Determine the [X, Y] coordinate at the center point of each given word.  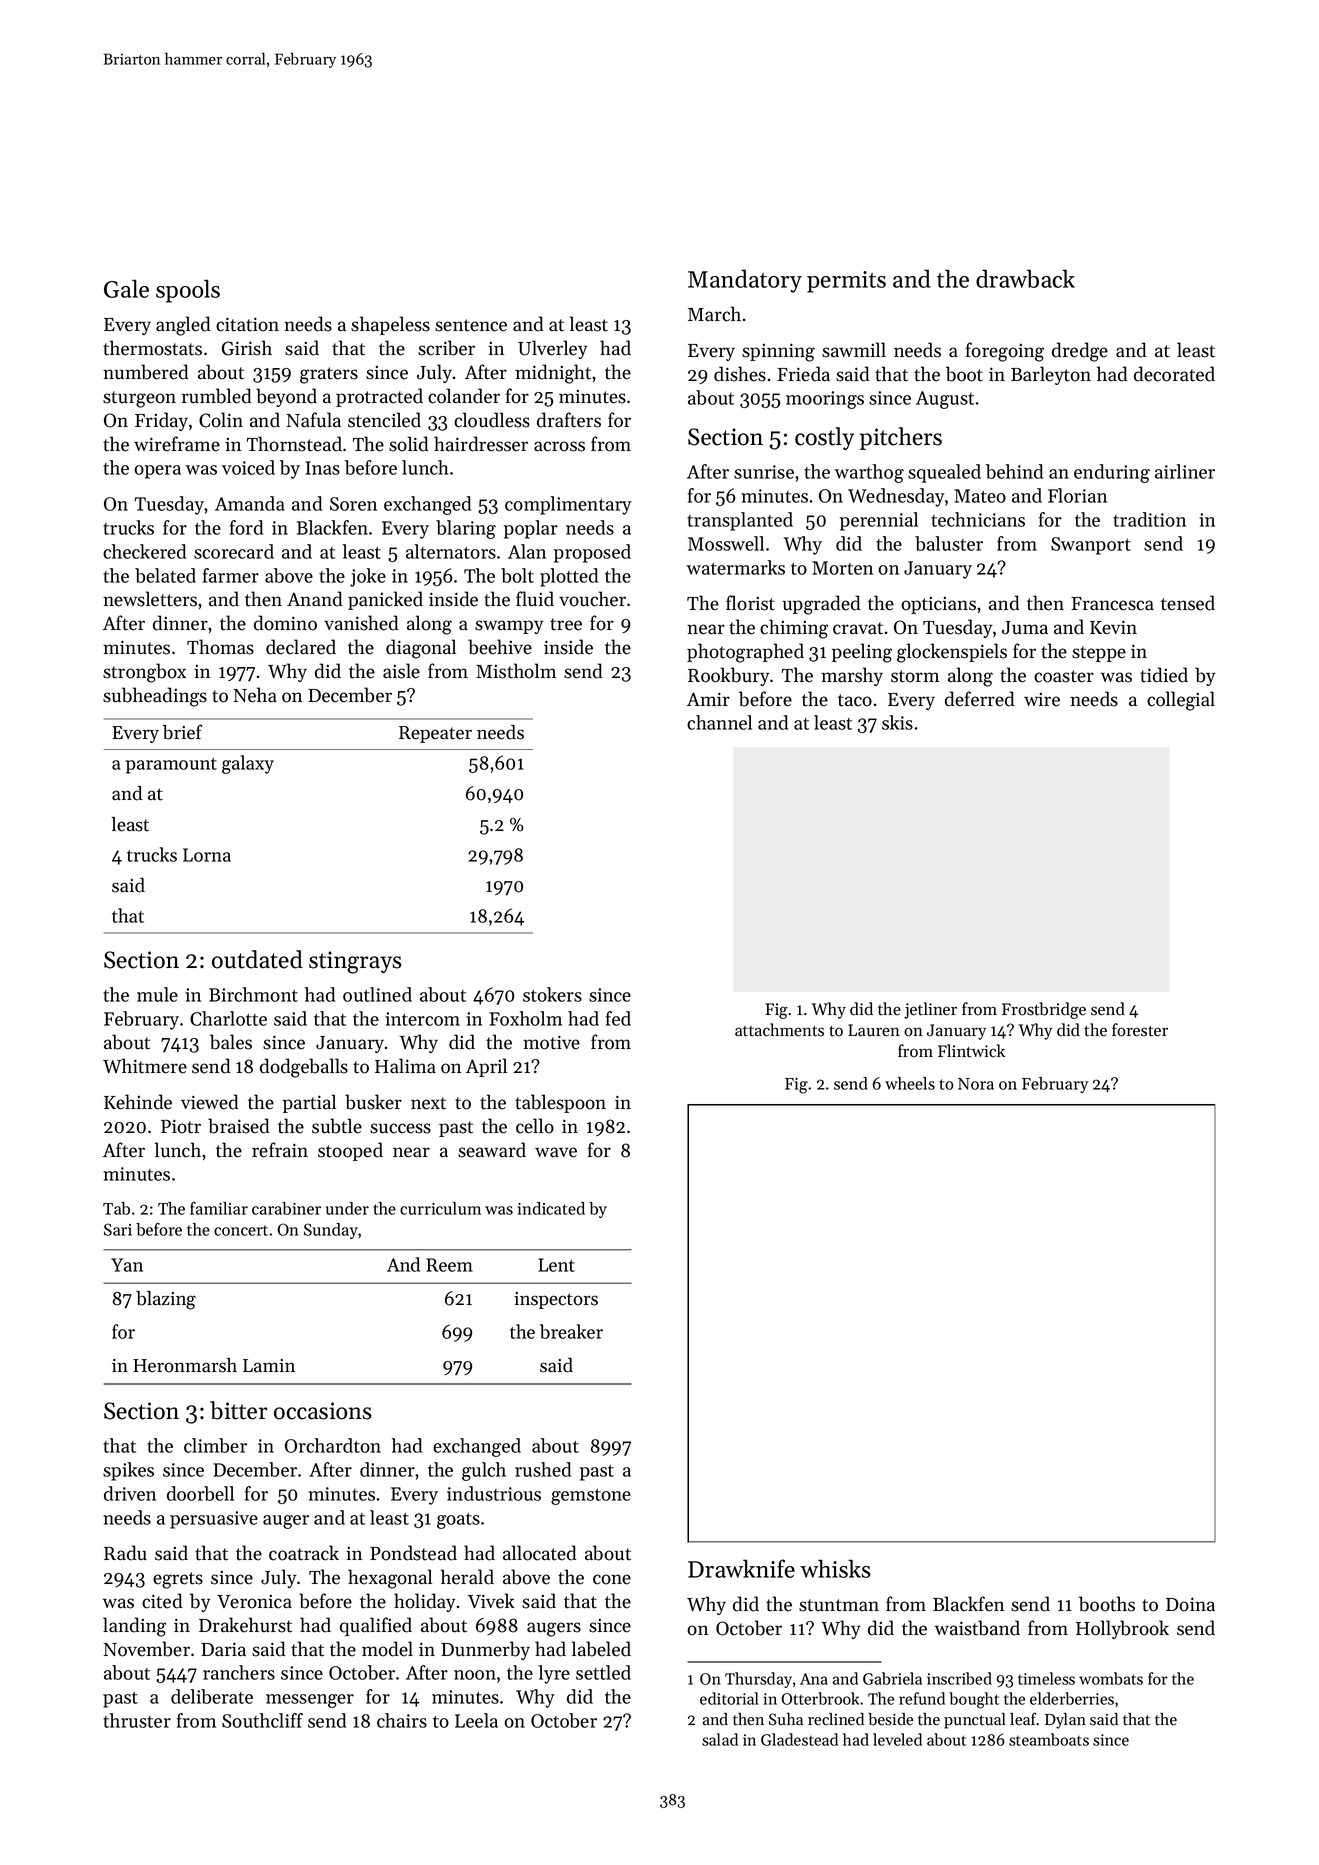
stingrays [355, 962]
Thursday [758, 1680]
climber [215, 1445]
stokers [552, 994]
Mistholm [516, 671]
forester [1140, 1030]
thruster [137, 1720]
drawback [1025, 278]
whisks [835, 1568]
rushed [543, 1469]
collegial [1181, 701]
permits [846, 282]
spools [188, 291]
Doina [1190, 1604]
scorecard [234, 551]
